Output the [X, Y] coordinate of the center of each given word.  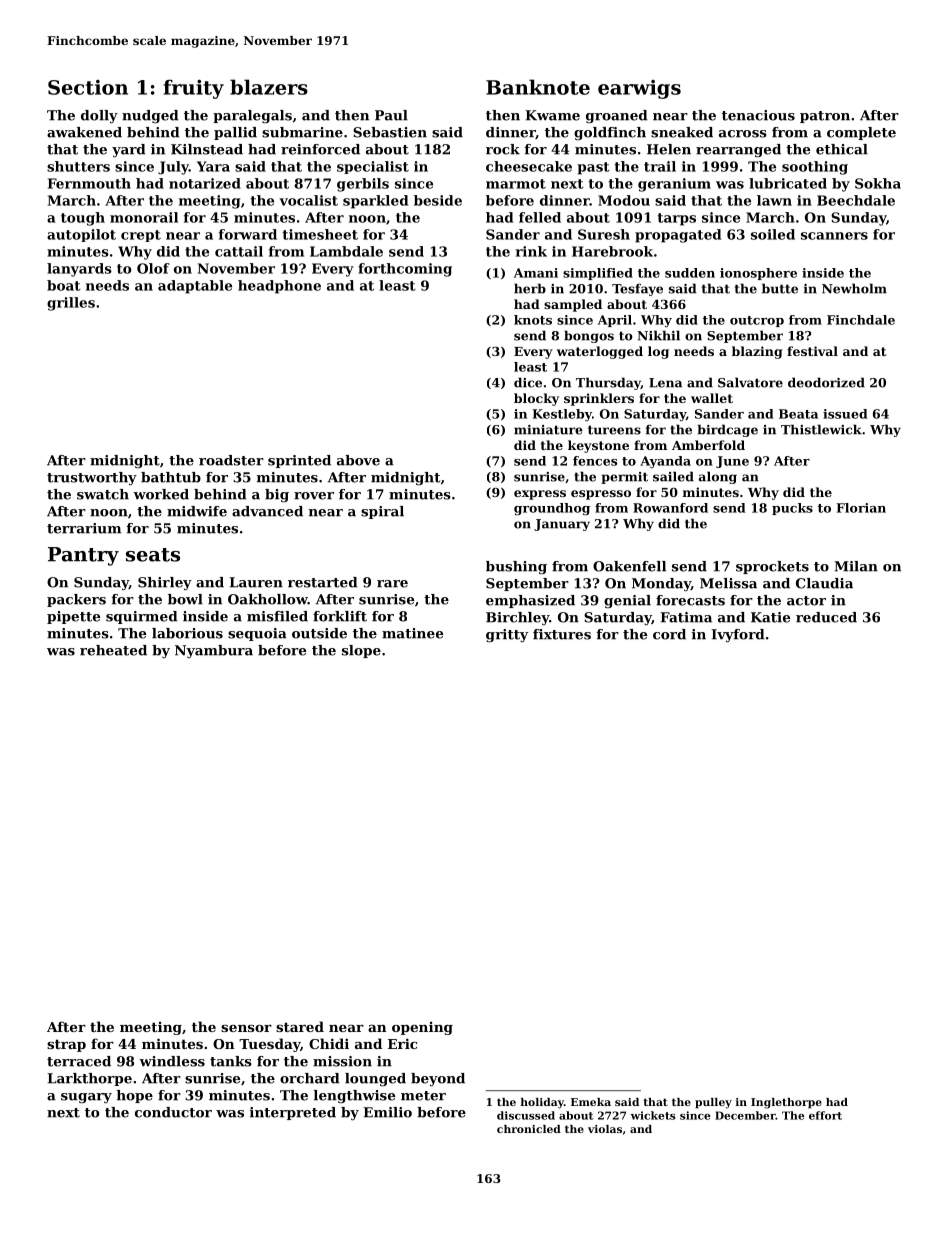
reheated [113, 650]
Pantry [83, 556]
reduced [826, 617]
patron [825, 117]
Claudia [824, 583]
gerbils [363, 185]
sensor [246, 1028]
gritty [507, 636]
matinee [412, 633]
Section [88, 87]
